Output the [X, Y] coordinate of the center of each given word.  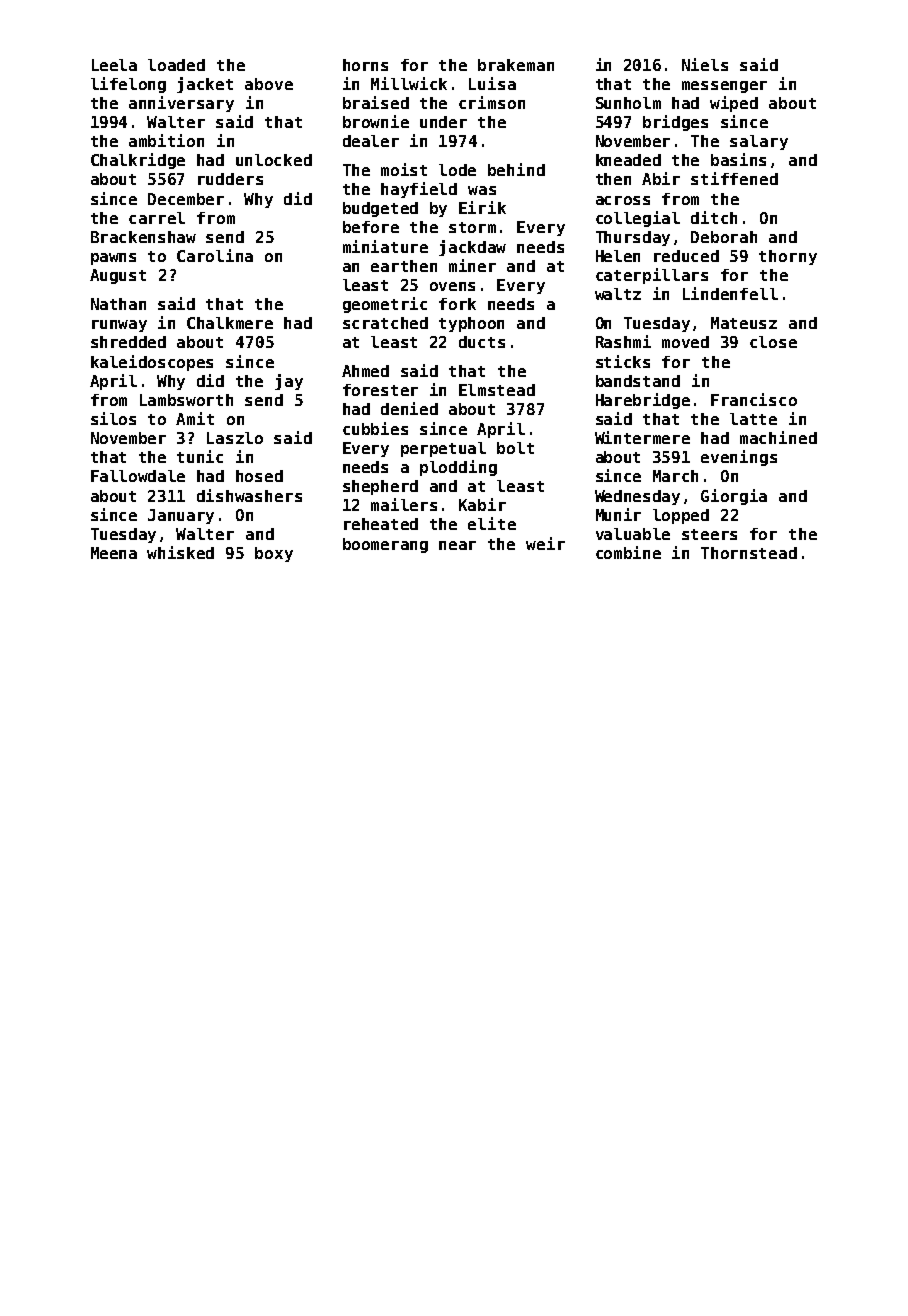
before [371, 227]
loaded [176, 65]
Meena [114, 553]
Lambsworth [186, 400]
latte [753, 419]
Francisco [754, 399]
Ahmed [365, 371]
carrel [157, 218]
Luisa [492, 83]
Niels [705, 64]
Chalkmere [230, 323]
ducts [482, 342]
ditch [714, 217]
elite [492, 523]
